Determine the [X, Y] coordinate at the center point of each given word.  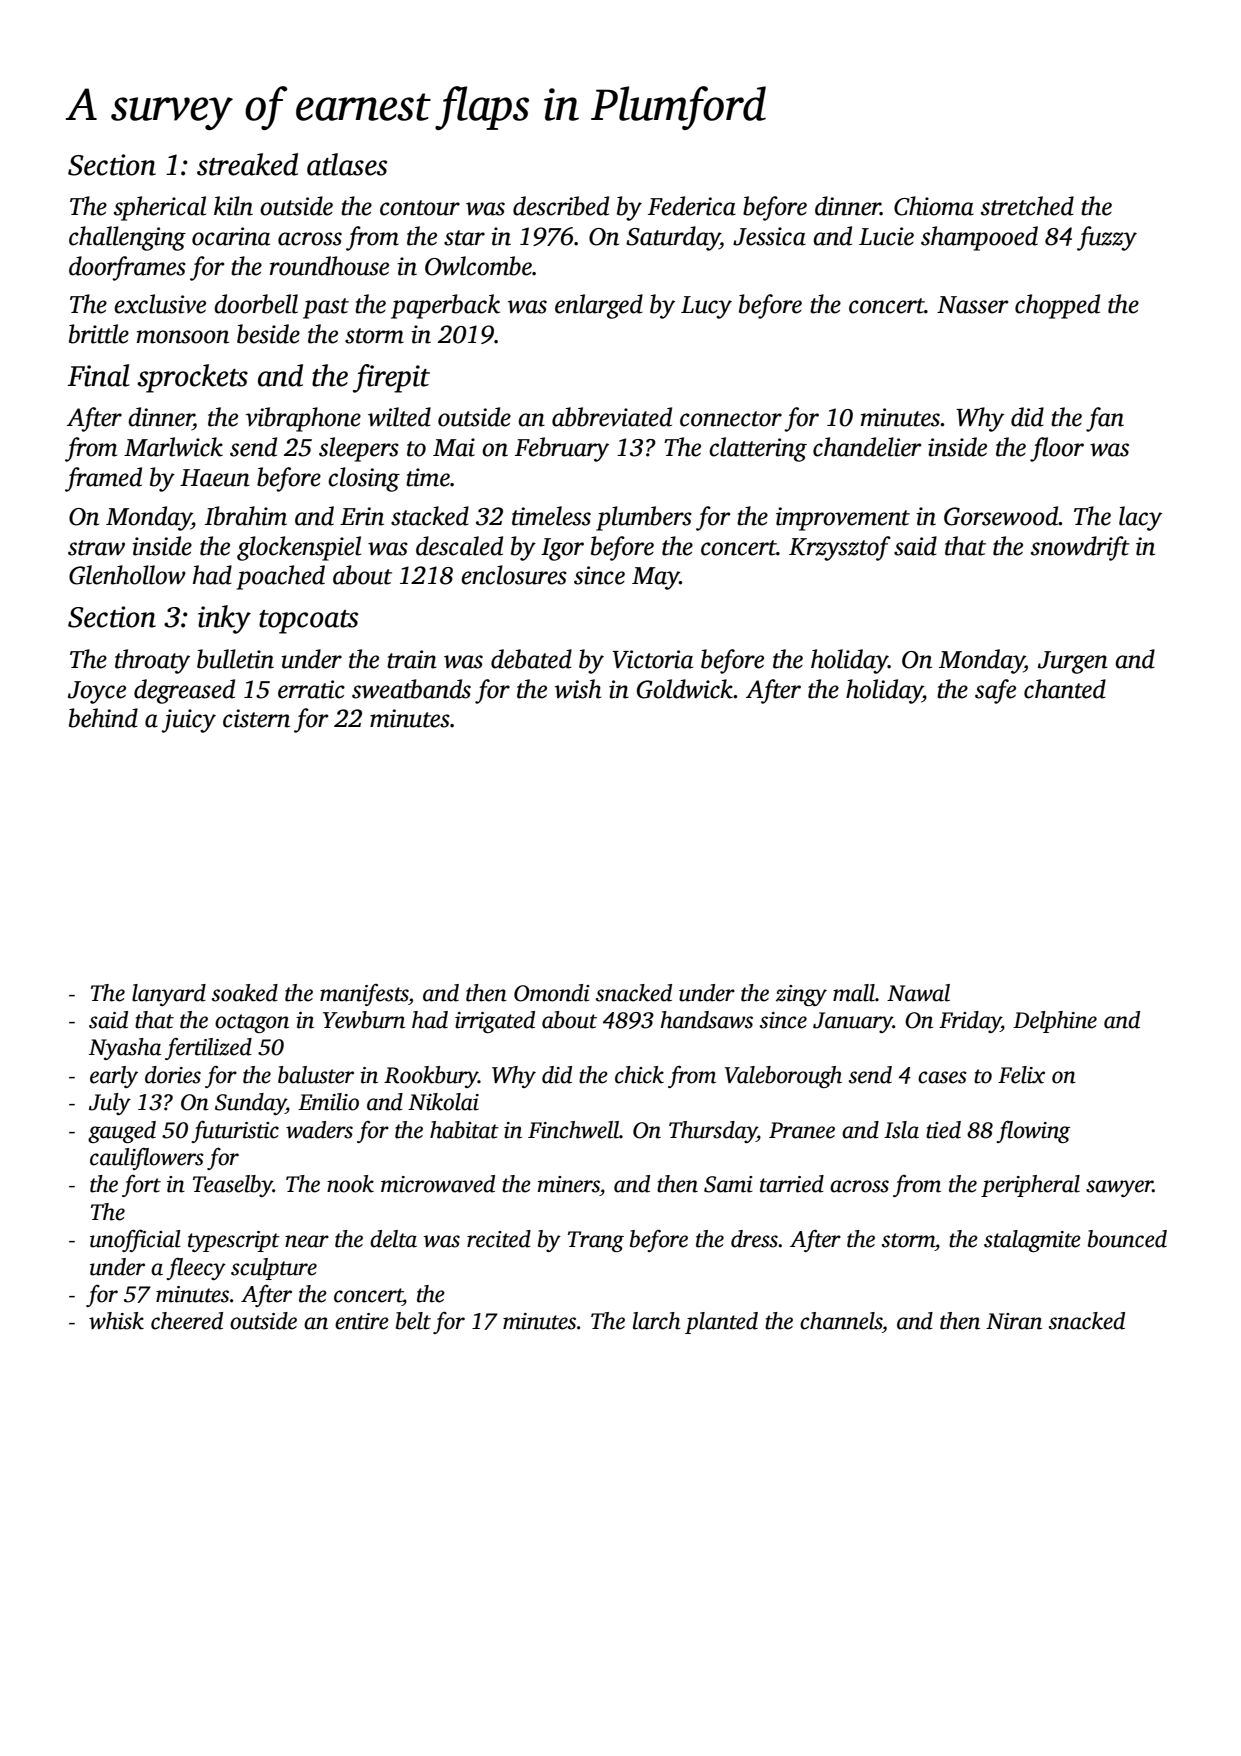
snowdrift [1080, 548]
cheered [187, 1321]
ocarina [231, 236]
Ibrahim [246, 516]
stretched [1027, 206]
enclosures [514, 575]
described [561, 206]
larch [656, 1321]
